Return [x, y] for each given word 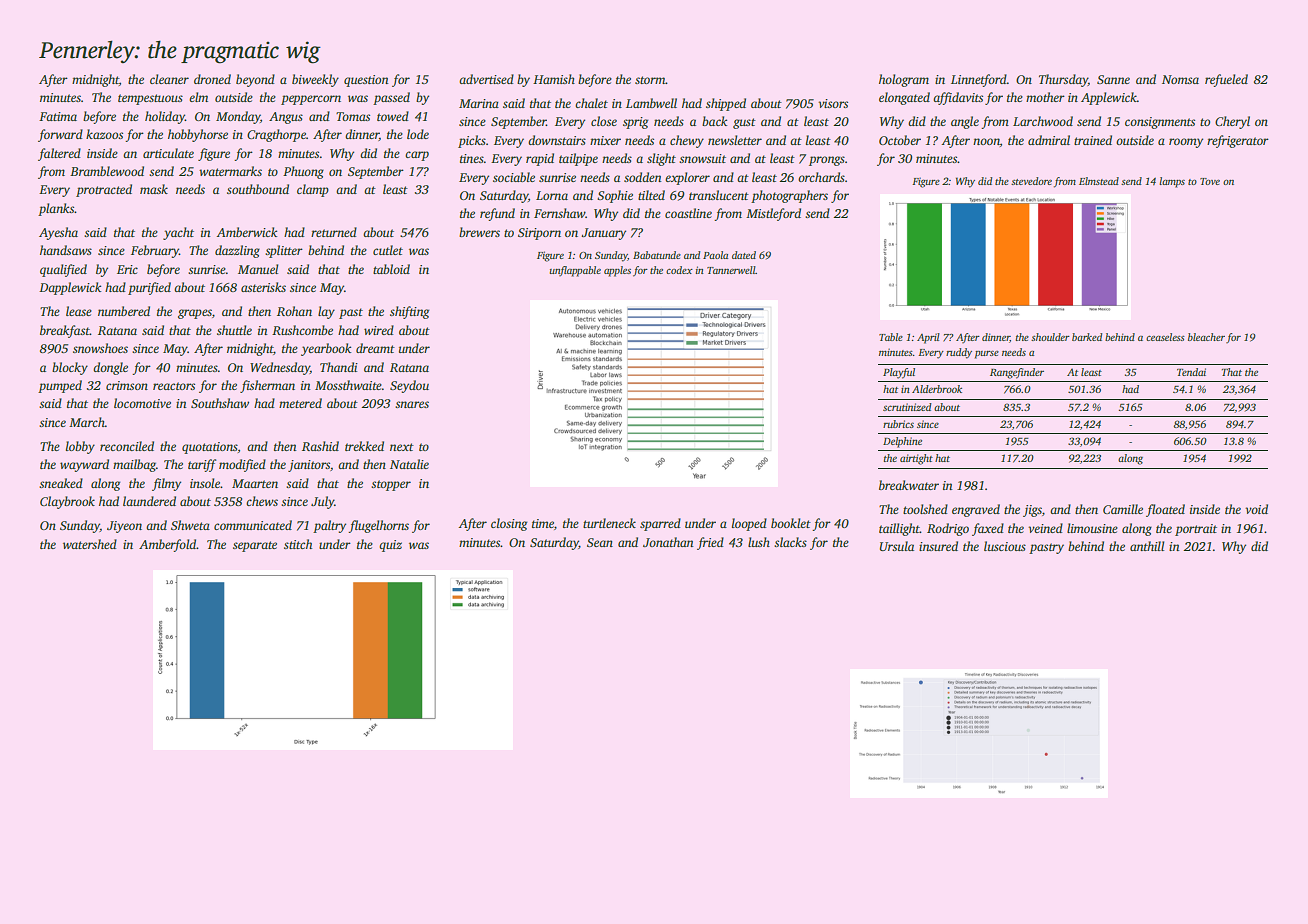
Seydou [409, 386]
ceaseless [1165, 337]
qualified [63, 270]
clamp [313, 190]
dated [744, 255]
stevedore [1031, 181]
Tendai [1191, 372]
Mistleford [773, 214]
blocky [70, 368]
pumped [60, 386]
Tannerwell [731, 270]
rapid [540, 159]
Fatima [58, 116]
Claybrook [67, 502]
